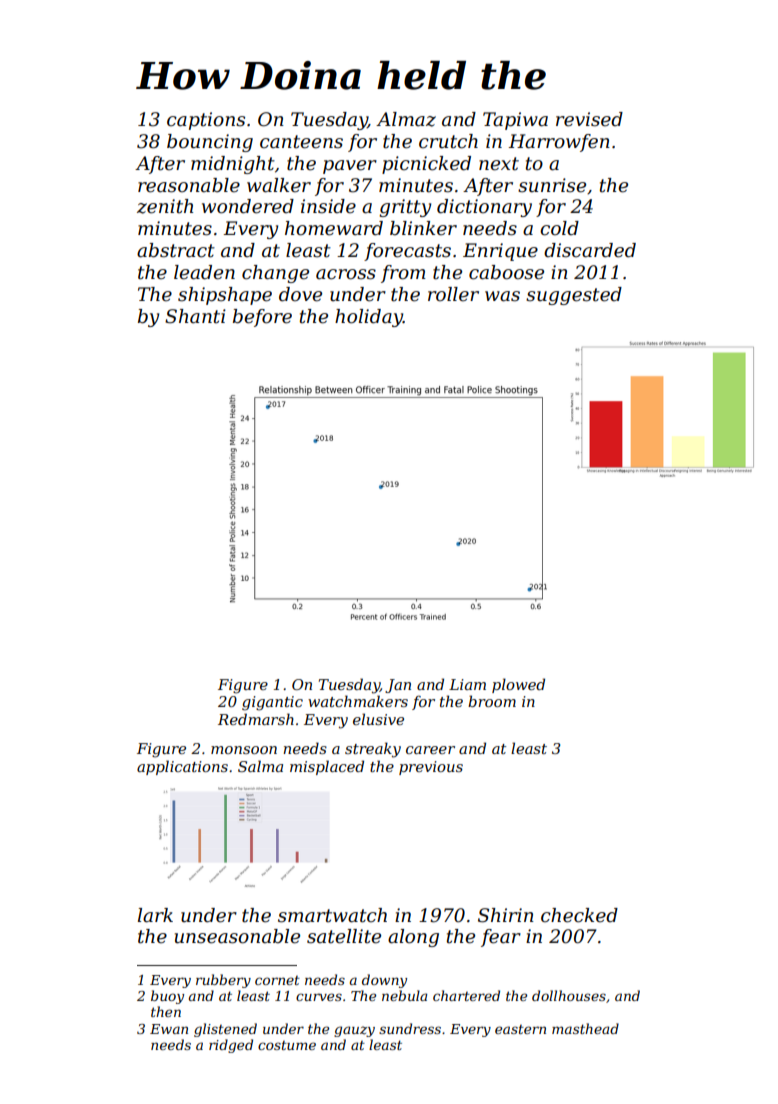 This image has height=1104, width=778. I want to click on gigantic, so click(272, 703).
